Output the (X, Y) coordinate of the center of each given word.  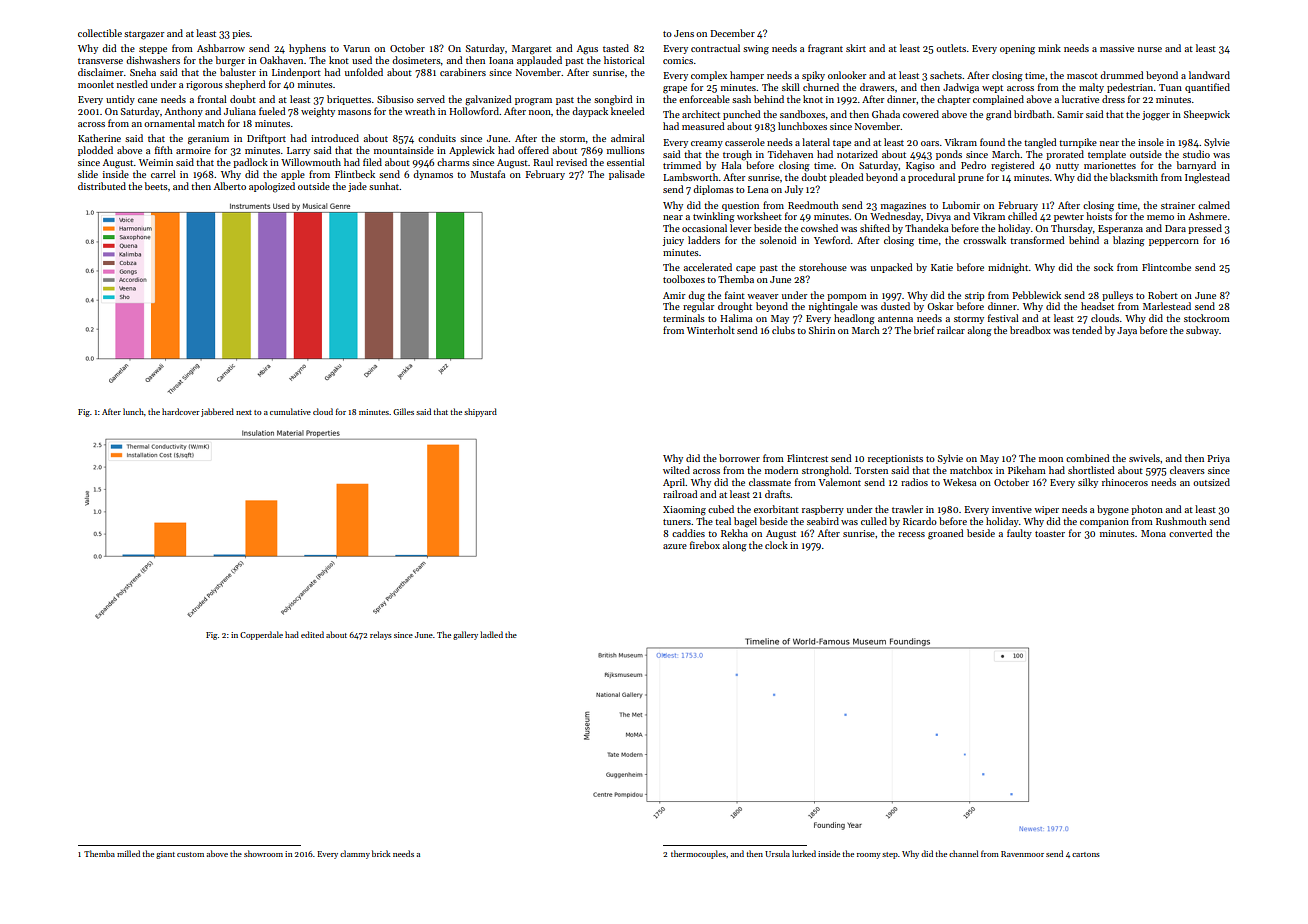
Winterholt (711, 330)
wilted (676, 470)
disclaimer (100, 72)
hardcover (181, 411)
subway (1202, 331)
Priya (1218, 459)
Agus (587, 50)
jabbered (217, 412)
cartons (1086, 854)
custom (190, 854)
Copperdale (261, 635)
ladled (491, 634)
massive (1117, 48)
